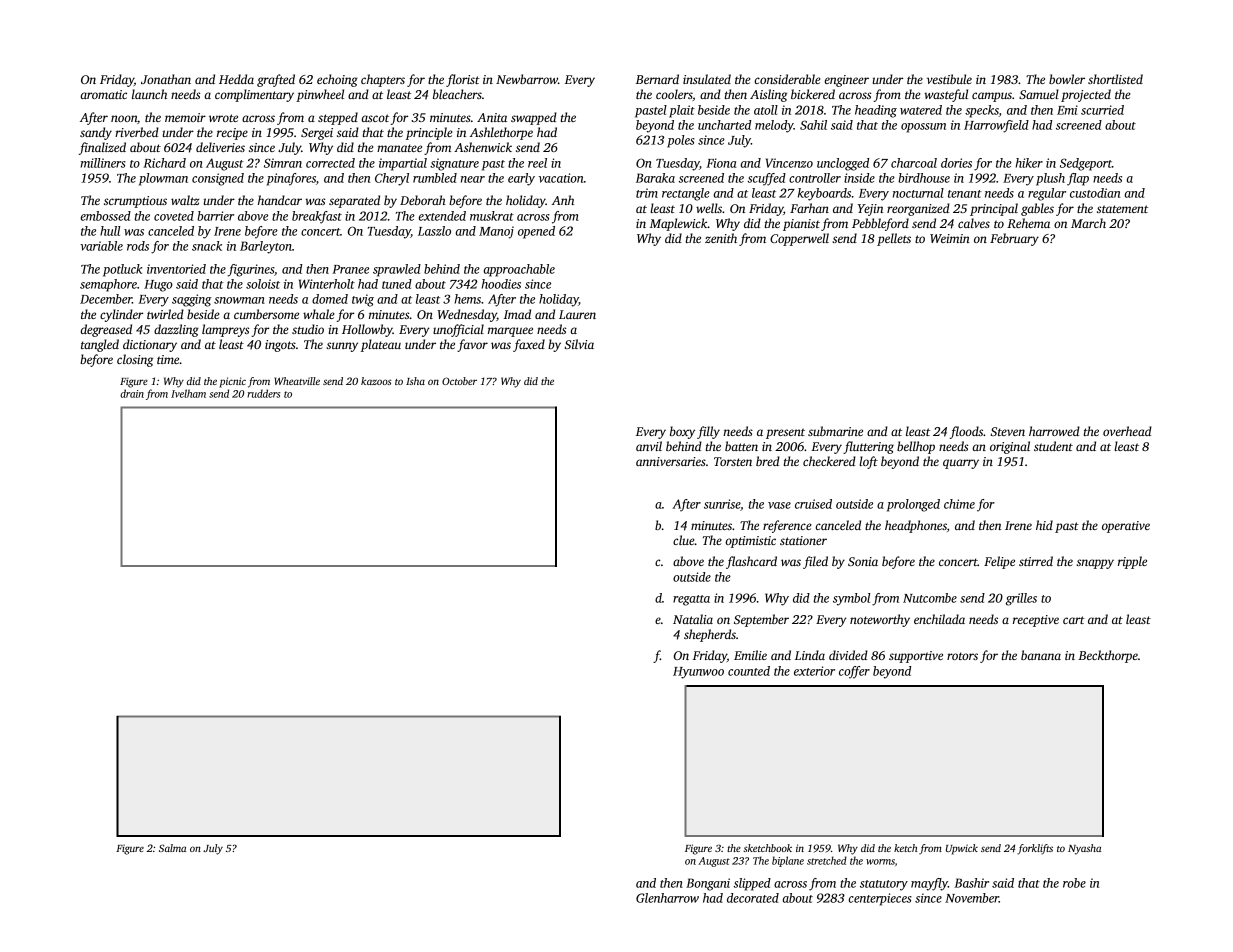 The image size is (1233, 952). I want to click on considerable, so click(787, 79).
